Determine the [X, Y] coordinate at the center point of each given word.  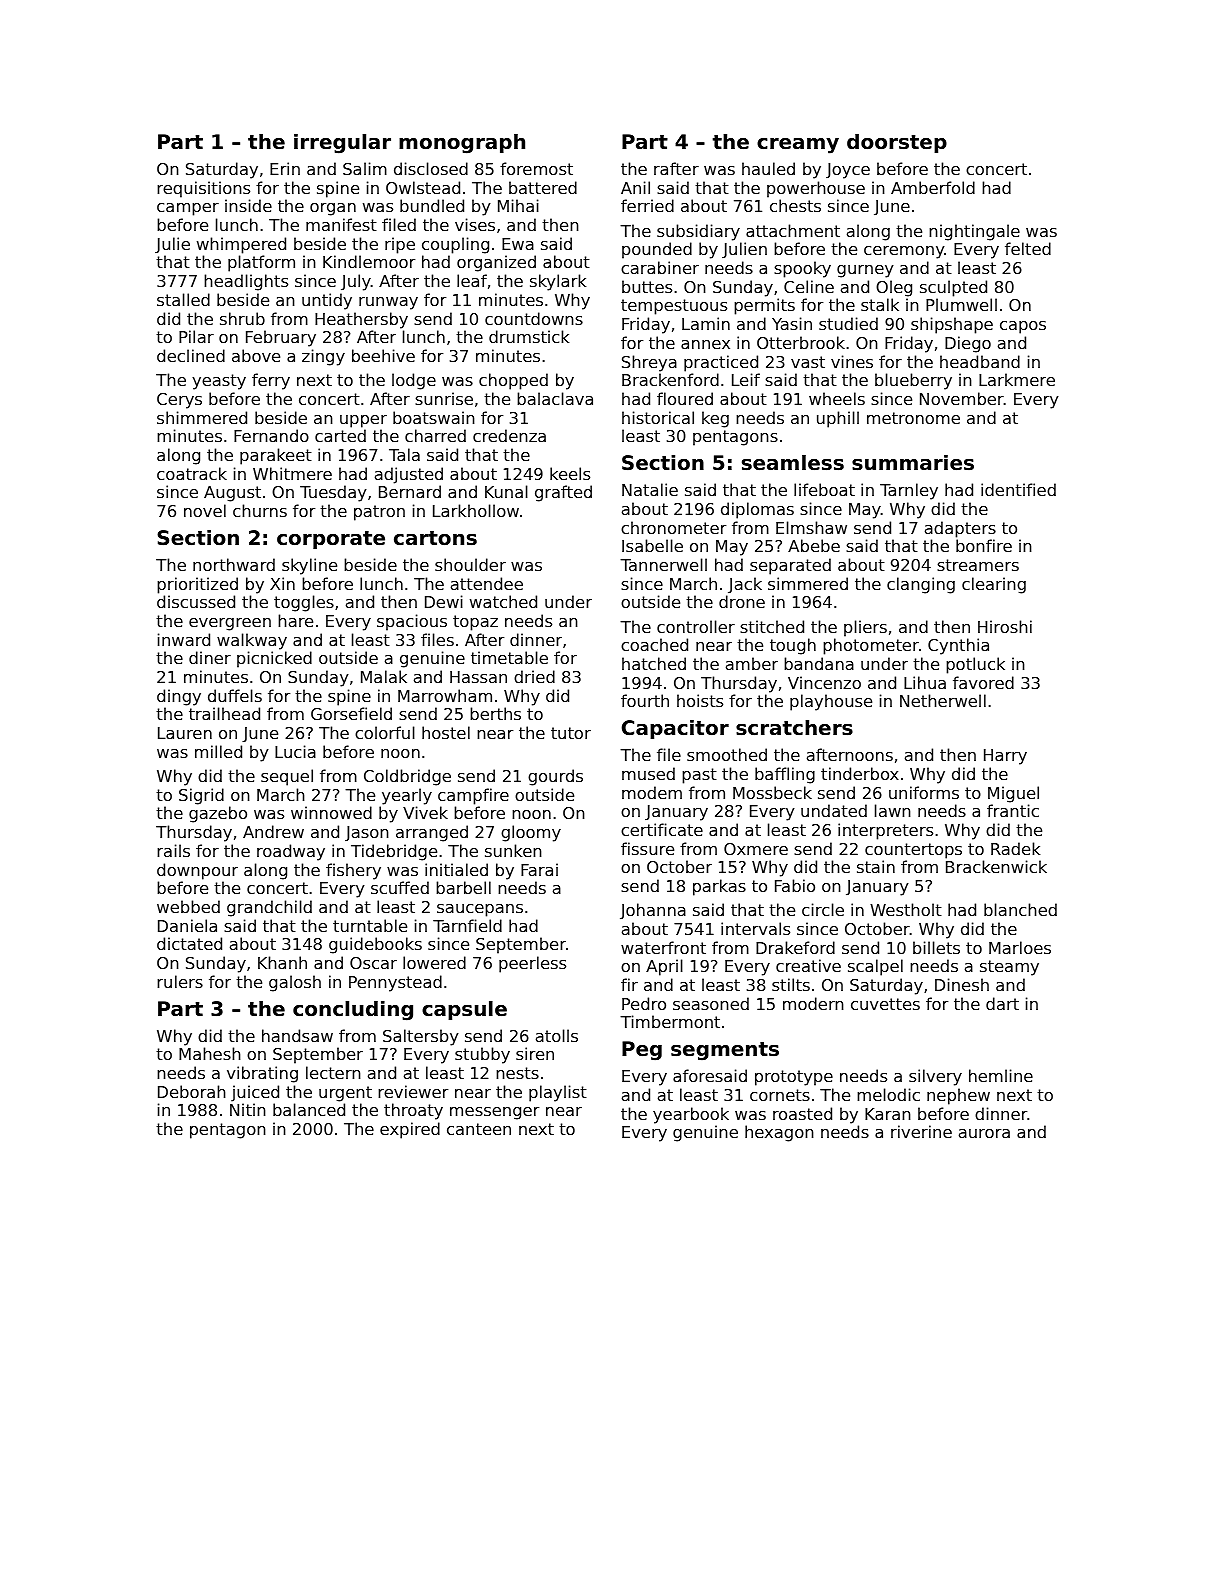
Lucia [295, 751]
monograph [462, 144]
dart [1002, 1003]
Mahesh [210, 1053]
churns [260, 510]
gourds [555, 777]
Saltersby [421, 1037]
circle [823, 909]
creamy [798, 146]
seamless [793, 463]
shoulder [470, 564]
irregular [342, 144]
